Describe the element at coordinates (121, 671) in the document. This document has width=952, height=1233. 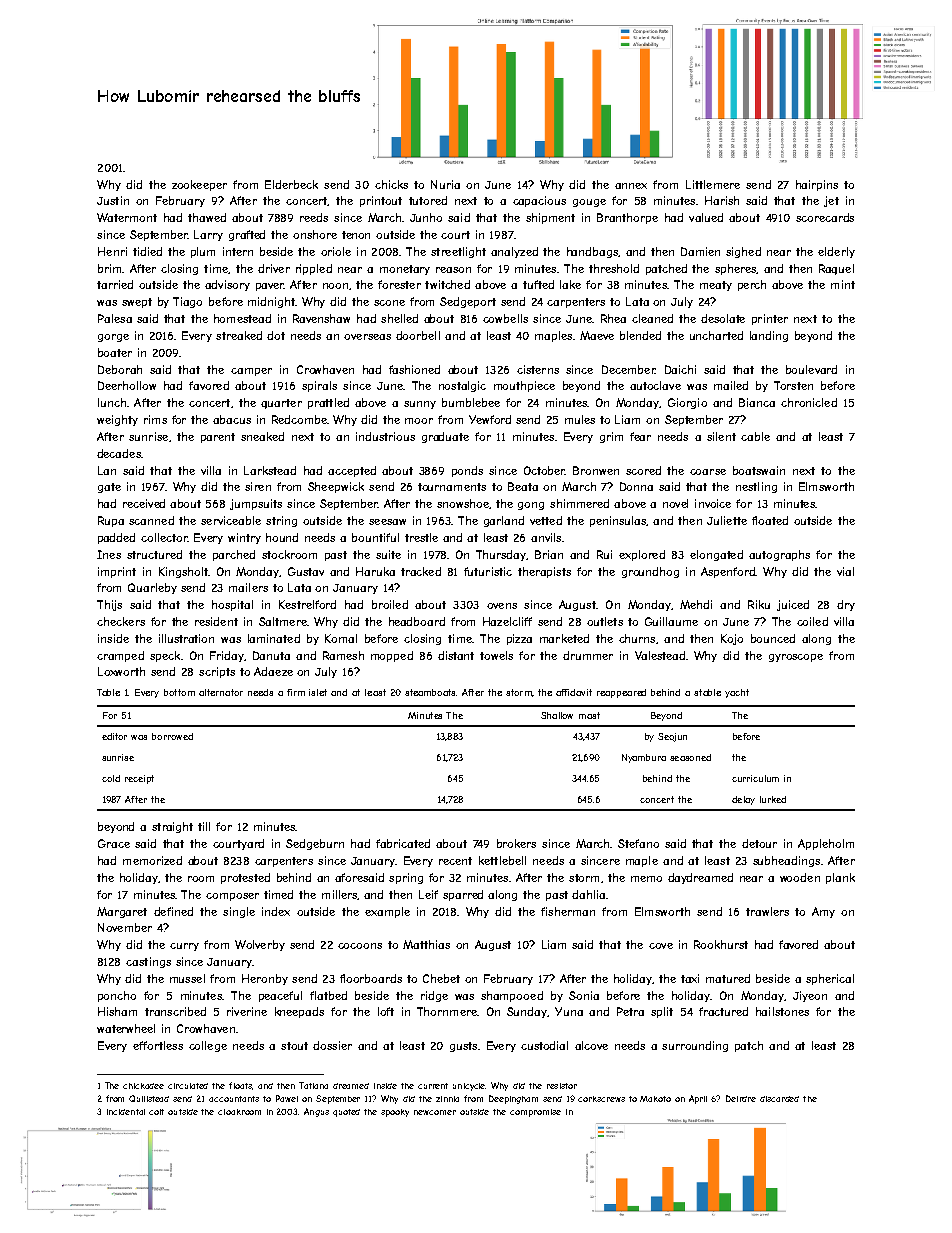
I see `Loxworth` at that location.
